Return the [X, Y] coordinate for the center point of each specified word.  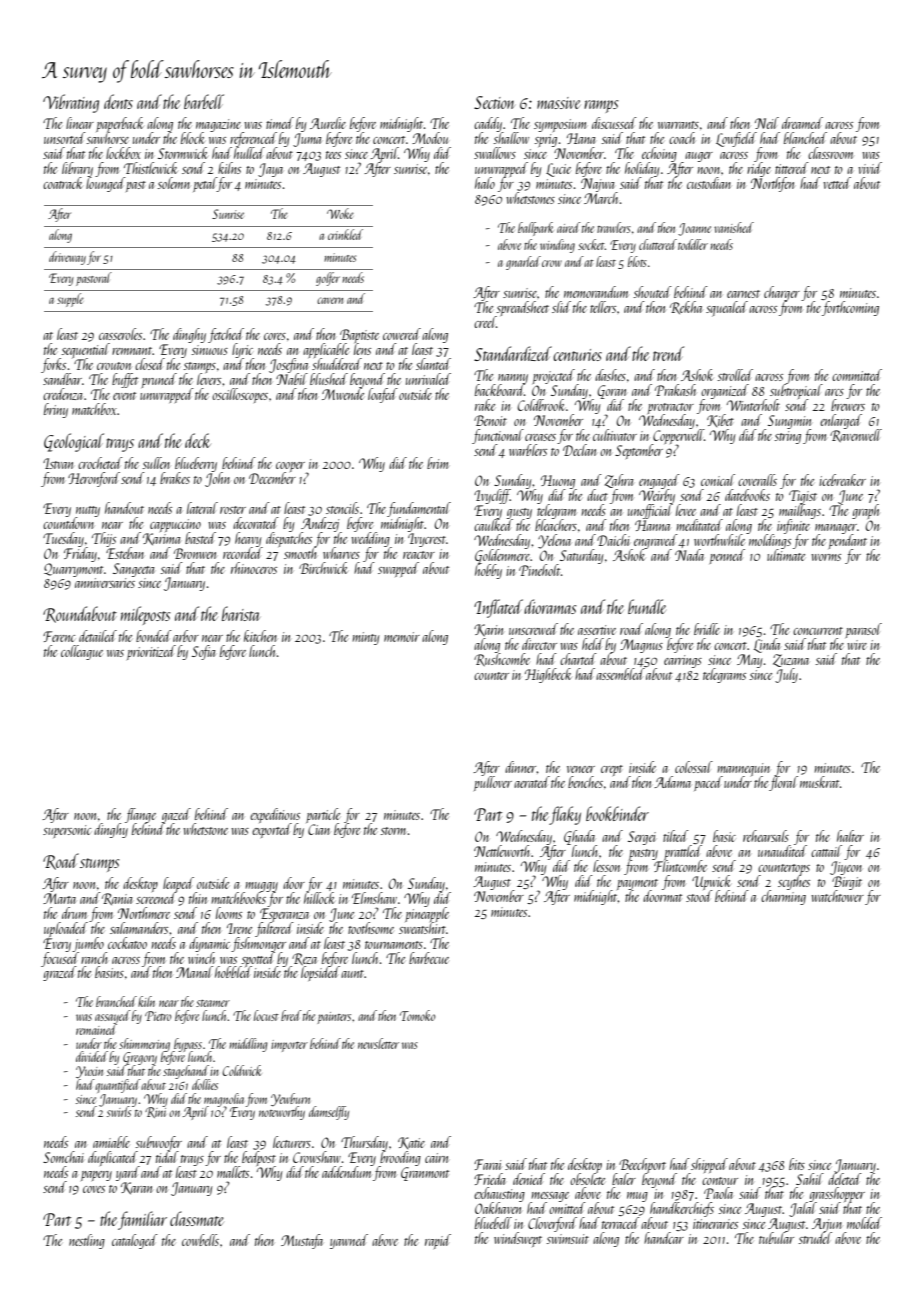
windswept [518, 1239]
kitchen [260, 636]
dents [118, 101]
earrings [683, 661]
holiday [642, 169]
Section [494, 102]
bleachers [556, 525]
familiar [142, 1220]
